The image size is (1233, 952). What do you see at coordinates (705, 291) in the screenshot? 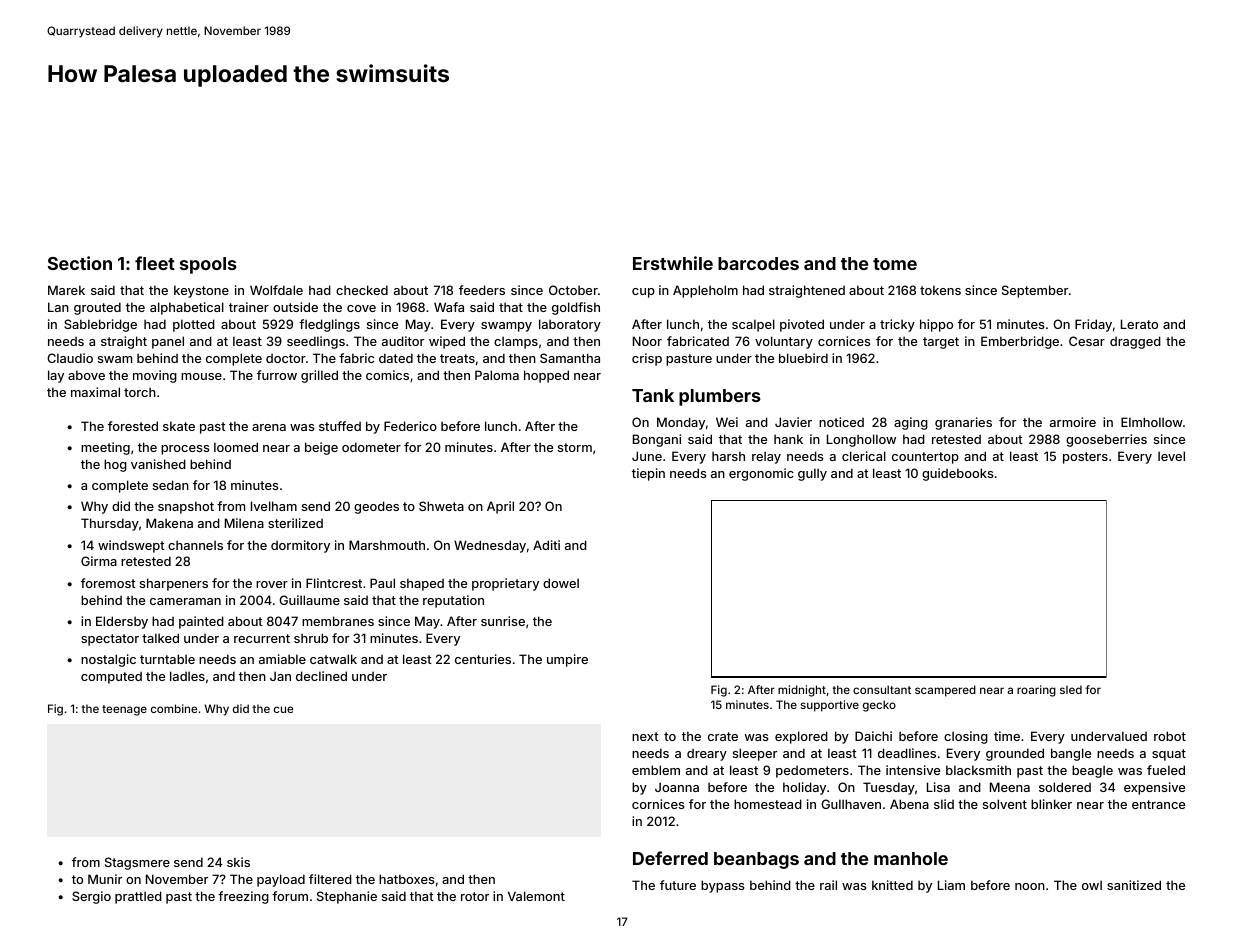
I see `Appleholm` at bounding box center [705, 291].
